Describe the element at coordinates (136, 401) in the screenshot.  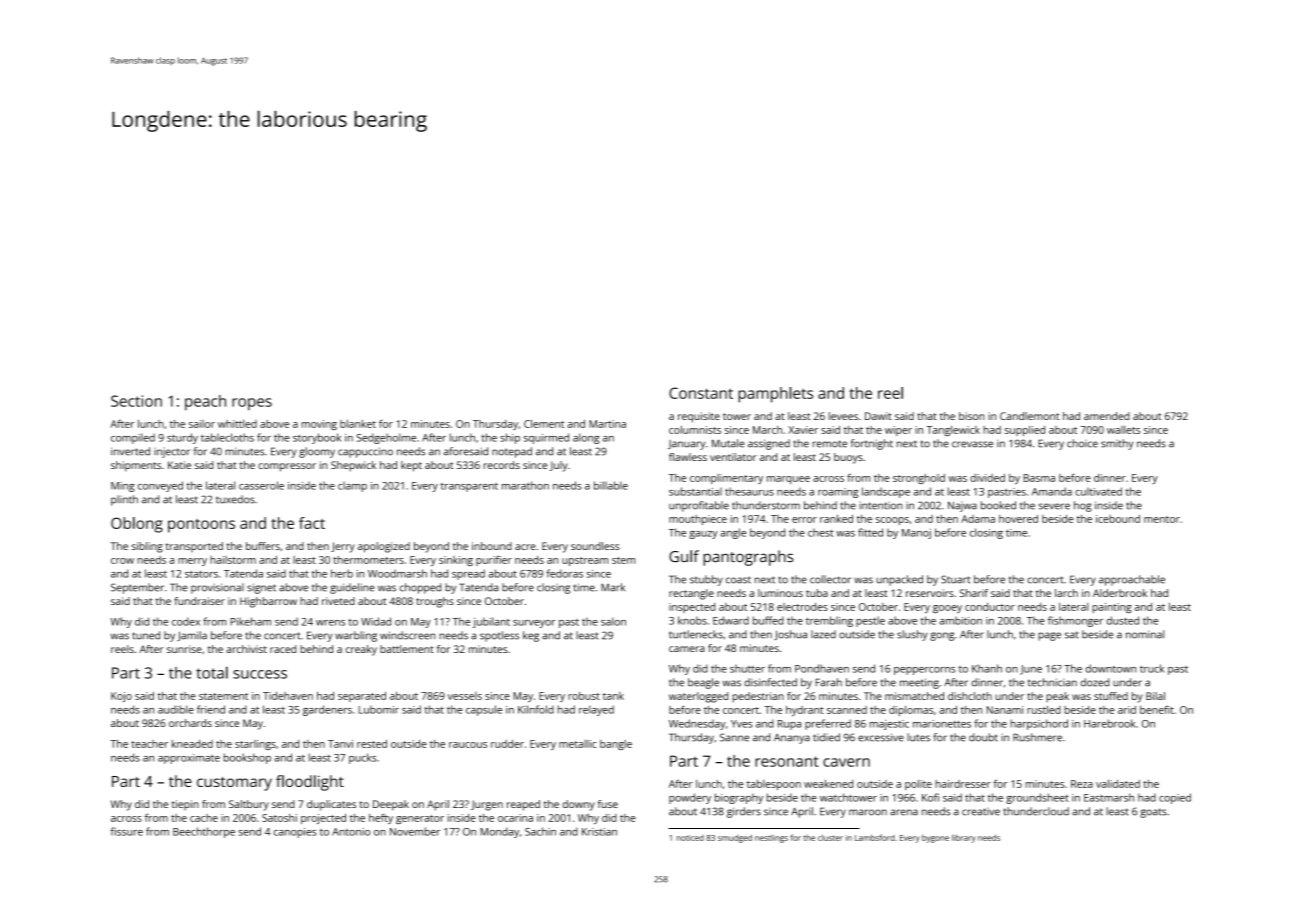
I see `Section` at that location.
